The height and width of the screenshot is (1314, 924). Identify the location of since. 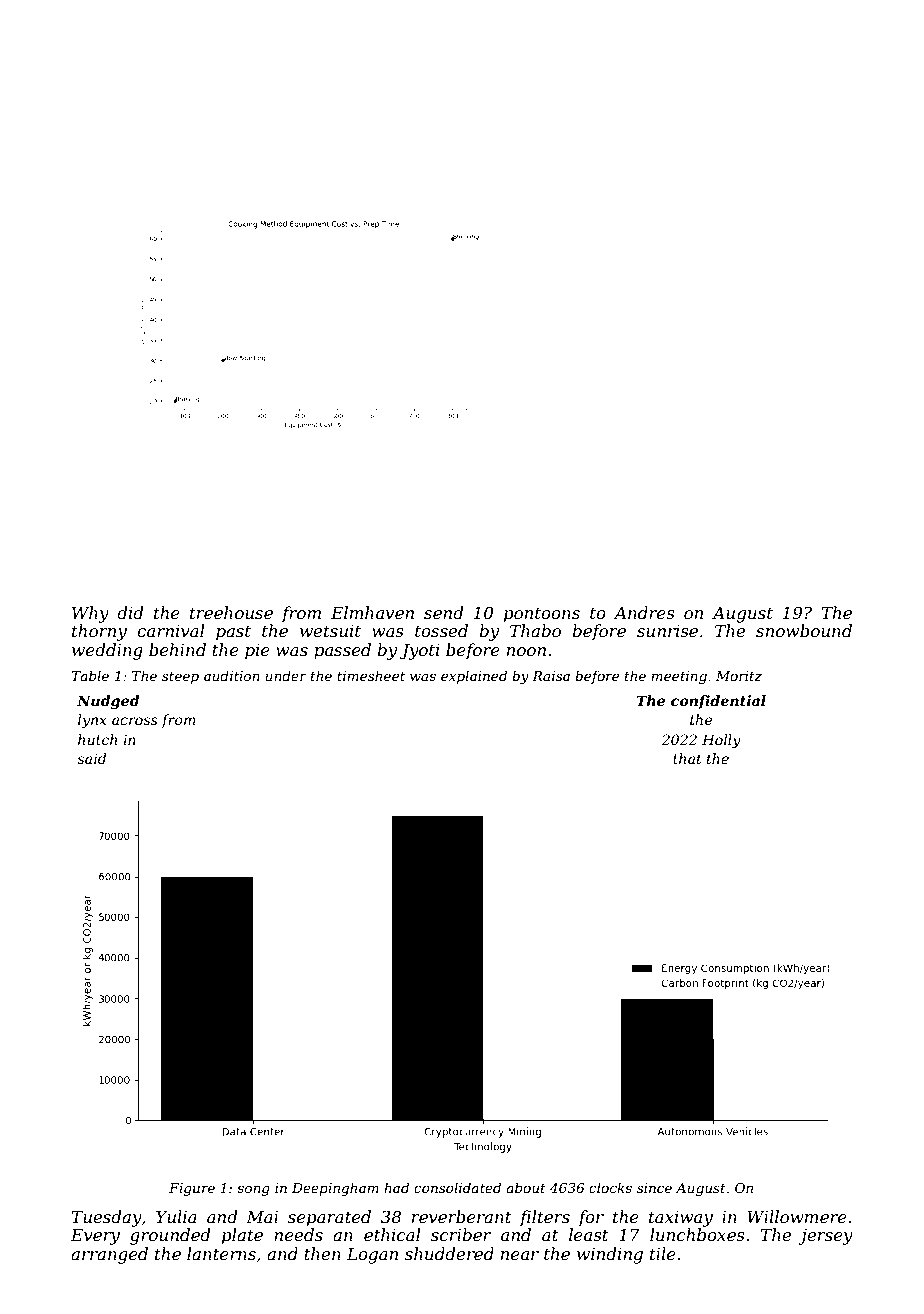
(654, 1188).
